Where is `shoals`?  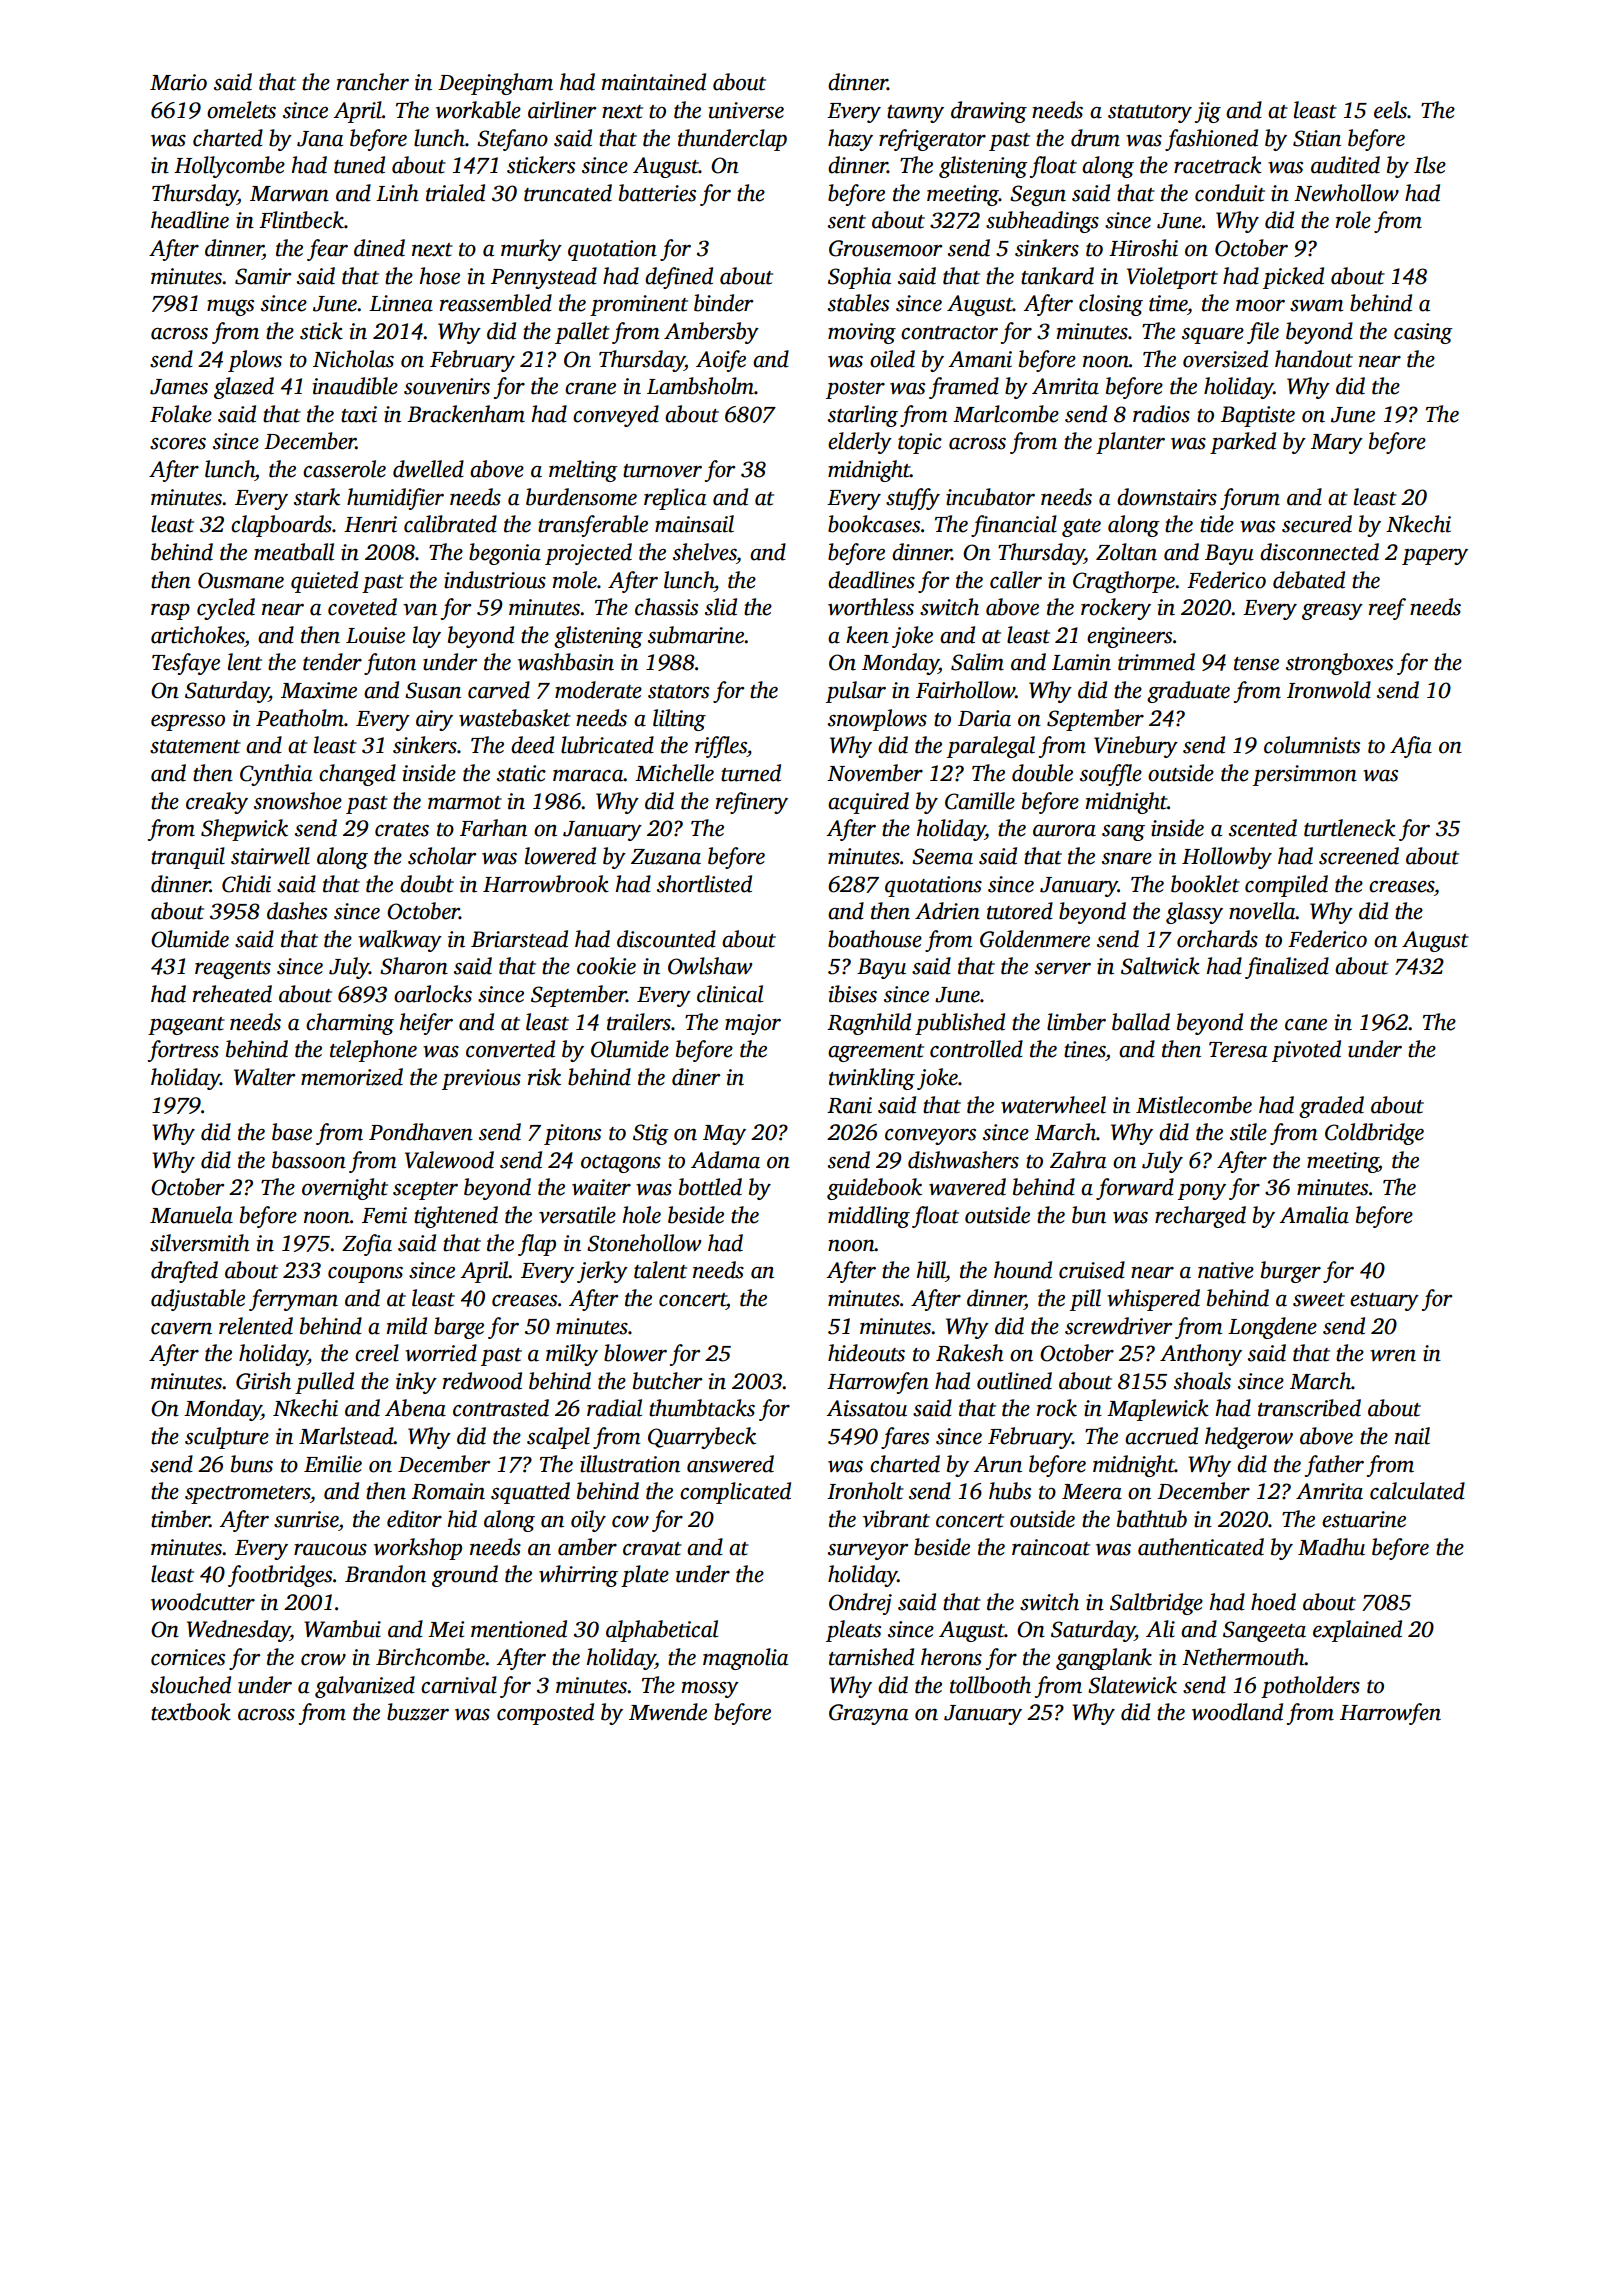
shoals is located at coordinates (1202, 1381).
